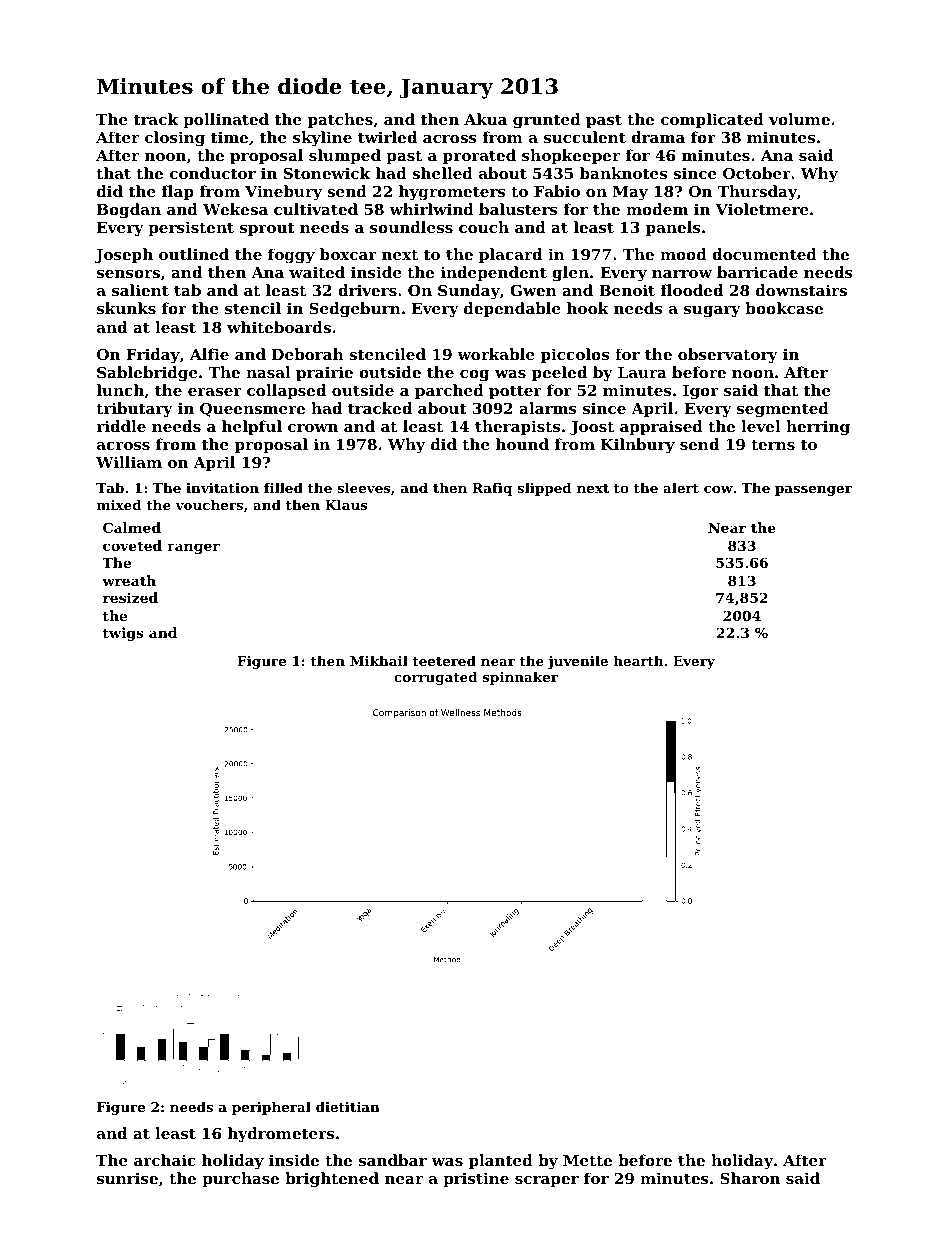 The width and height of the screenshot is (952, 1233). What do you see at coordinates (799, 119) in the screenshot?
I see `volume` at bounding box center [799, 119].
